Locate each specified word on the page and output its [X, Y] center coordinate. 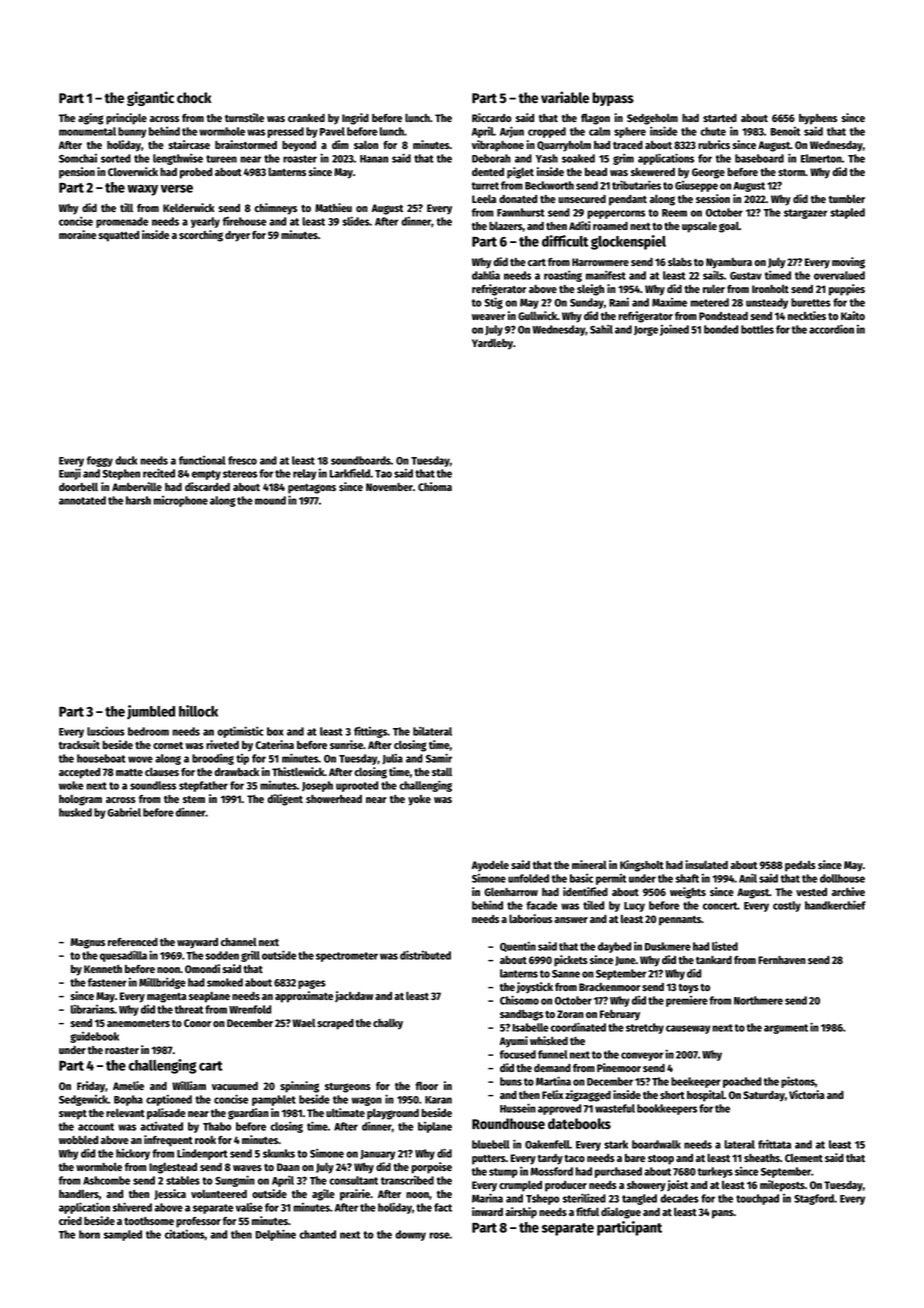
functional [202, 460]
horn [89, 1234]
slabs [680, 261]
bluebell [490, 1144]
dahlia [486, 275]
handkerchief [835, 905]
